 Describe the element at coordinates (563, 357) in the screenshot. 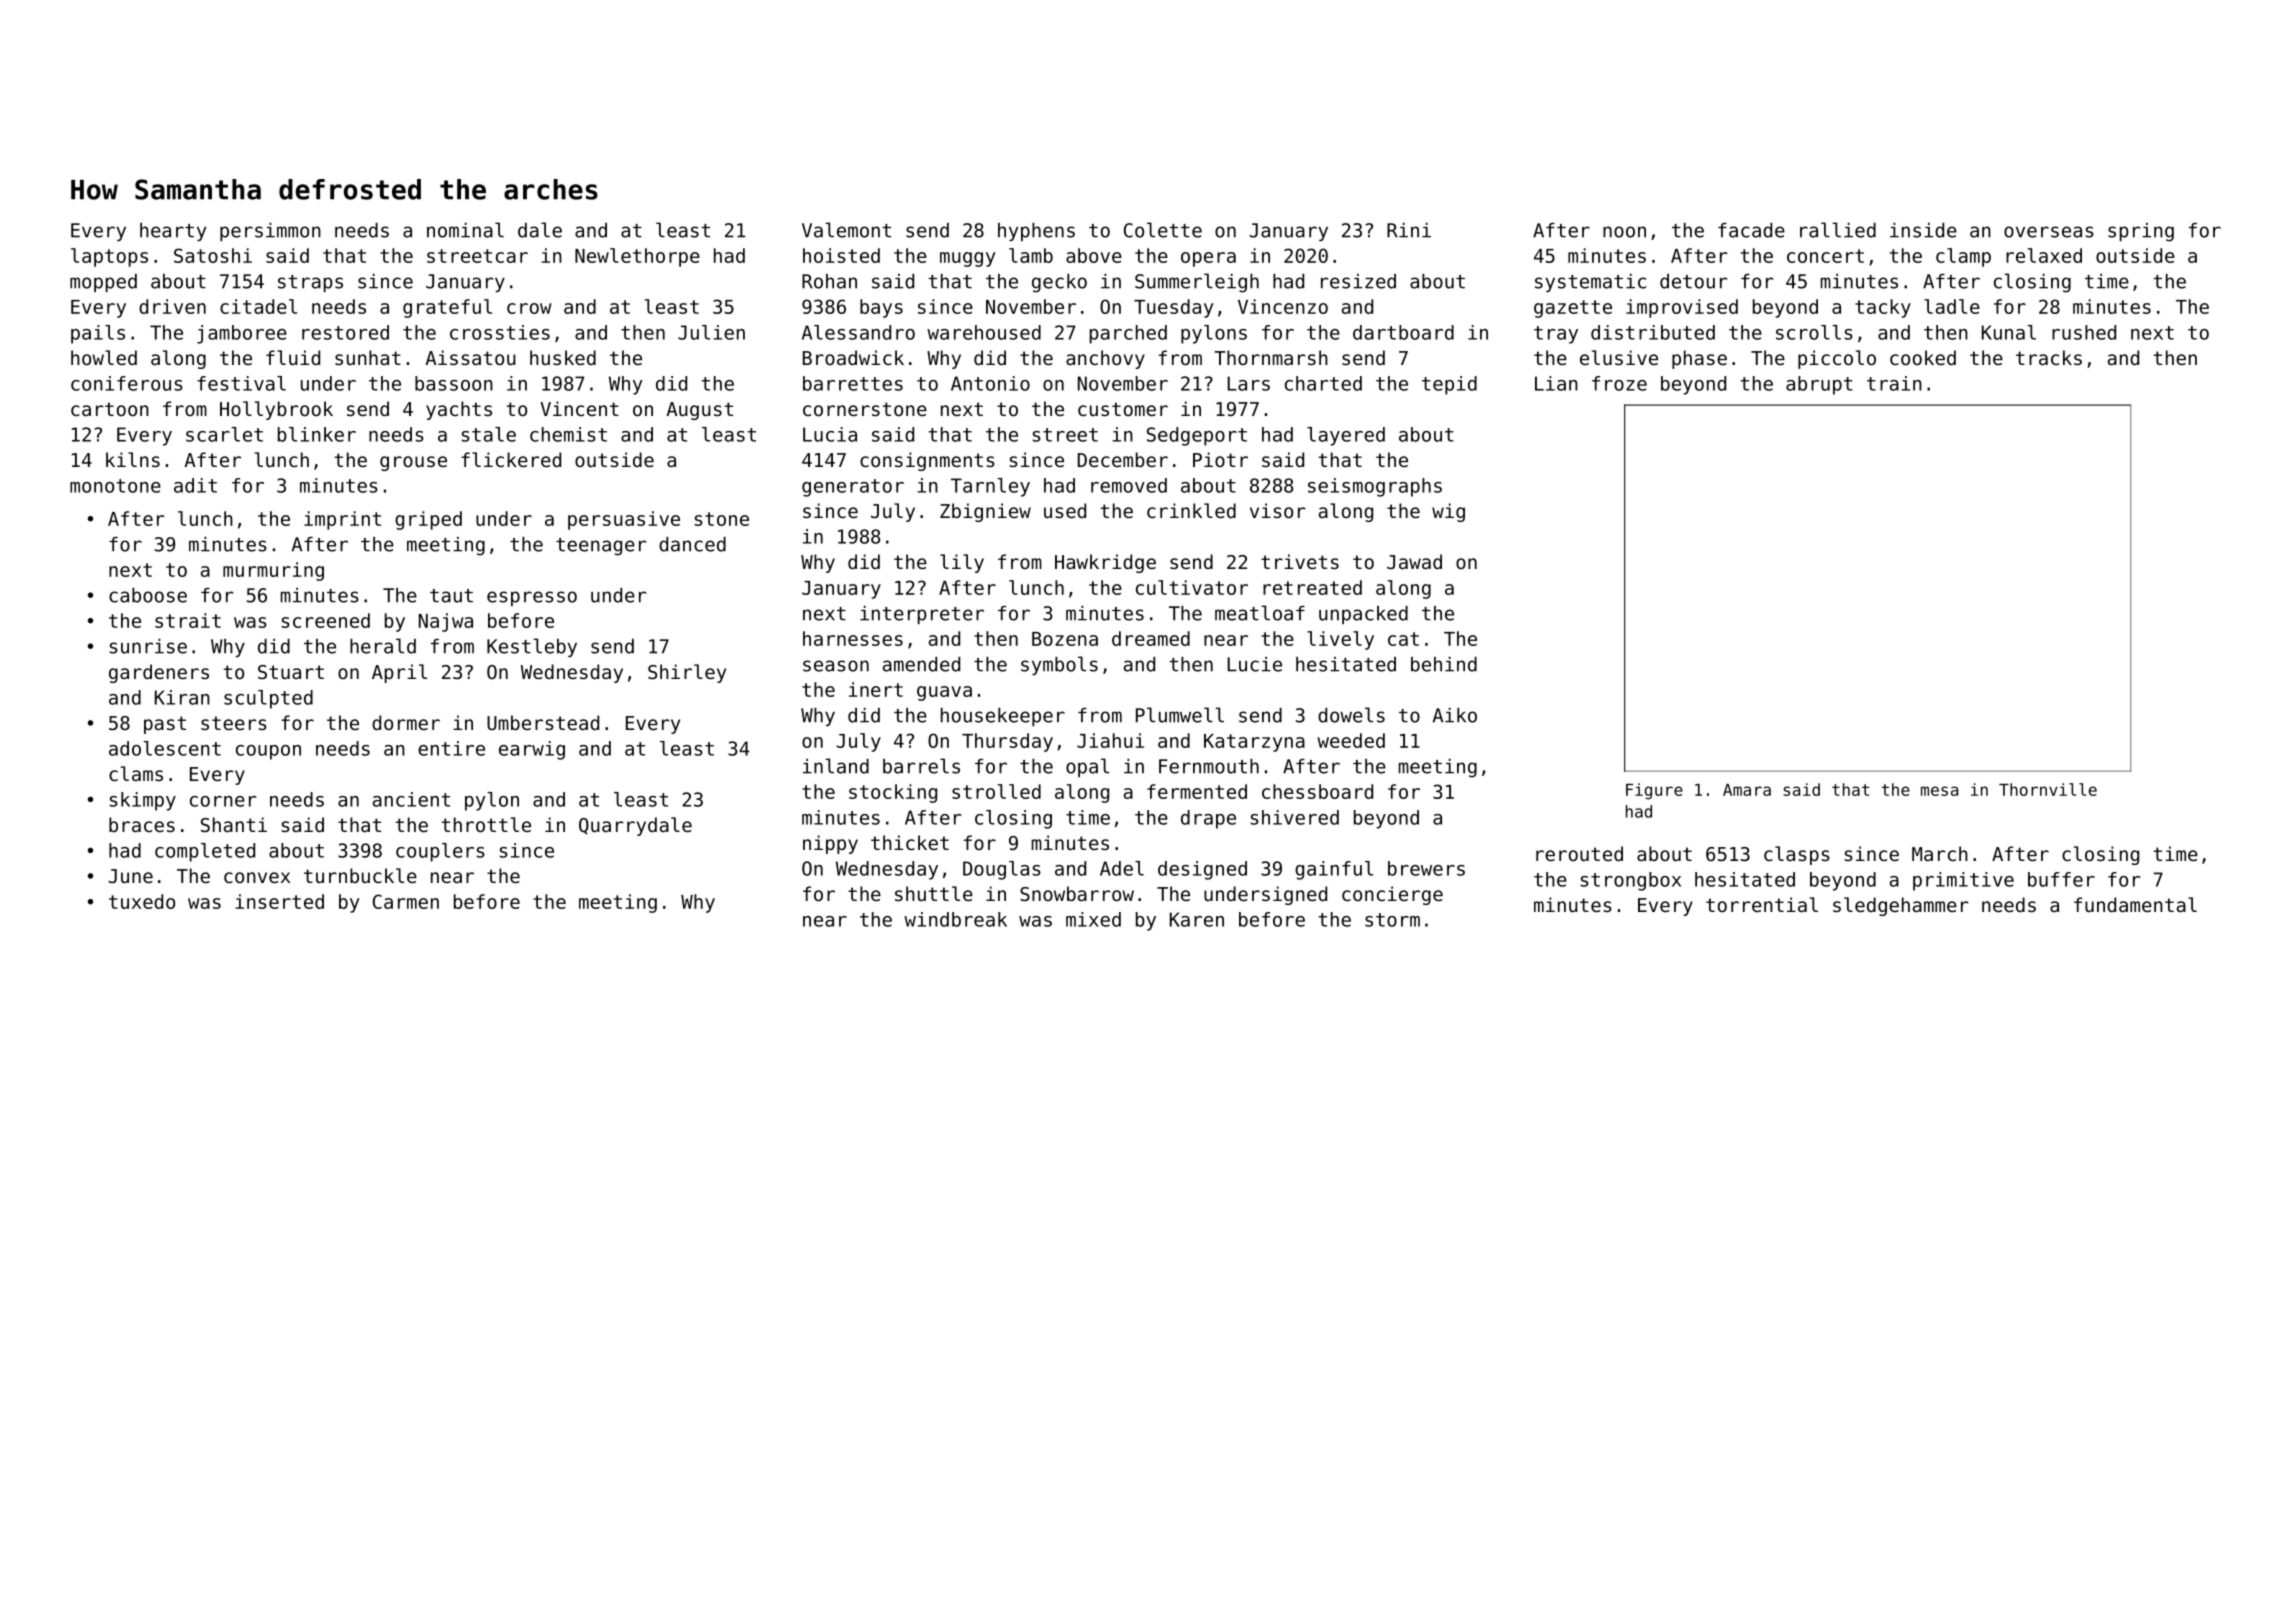

I see `husked` at that location.
